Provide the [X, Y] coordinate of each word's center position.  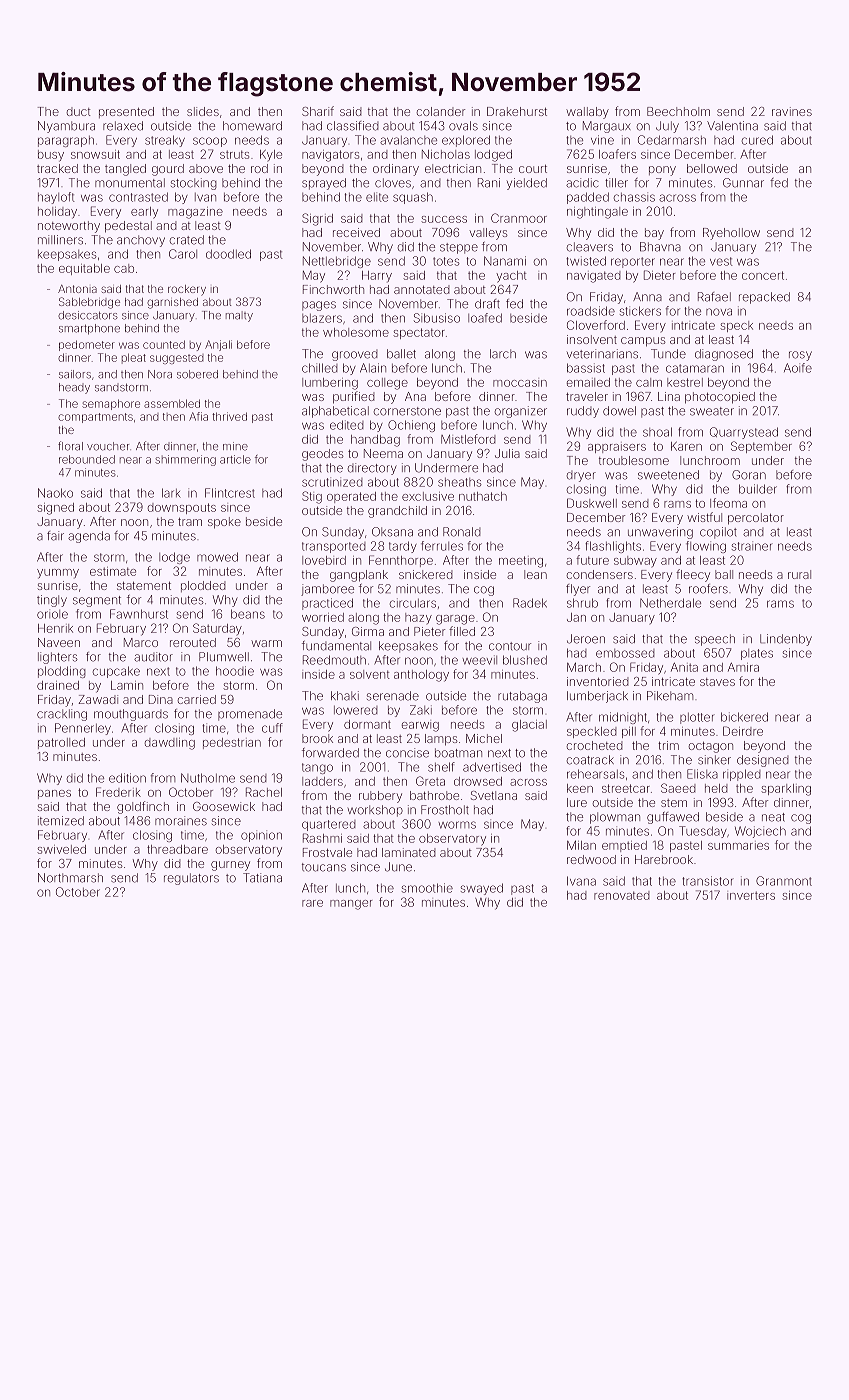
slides [203, 111]
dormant [367, 724]
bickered [744, 717]
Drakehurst [517, 111]
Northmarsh [70, 878]
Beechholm [678, 111]
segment [97, 601]
